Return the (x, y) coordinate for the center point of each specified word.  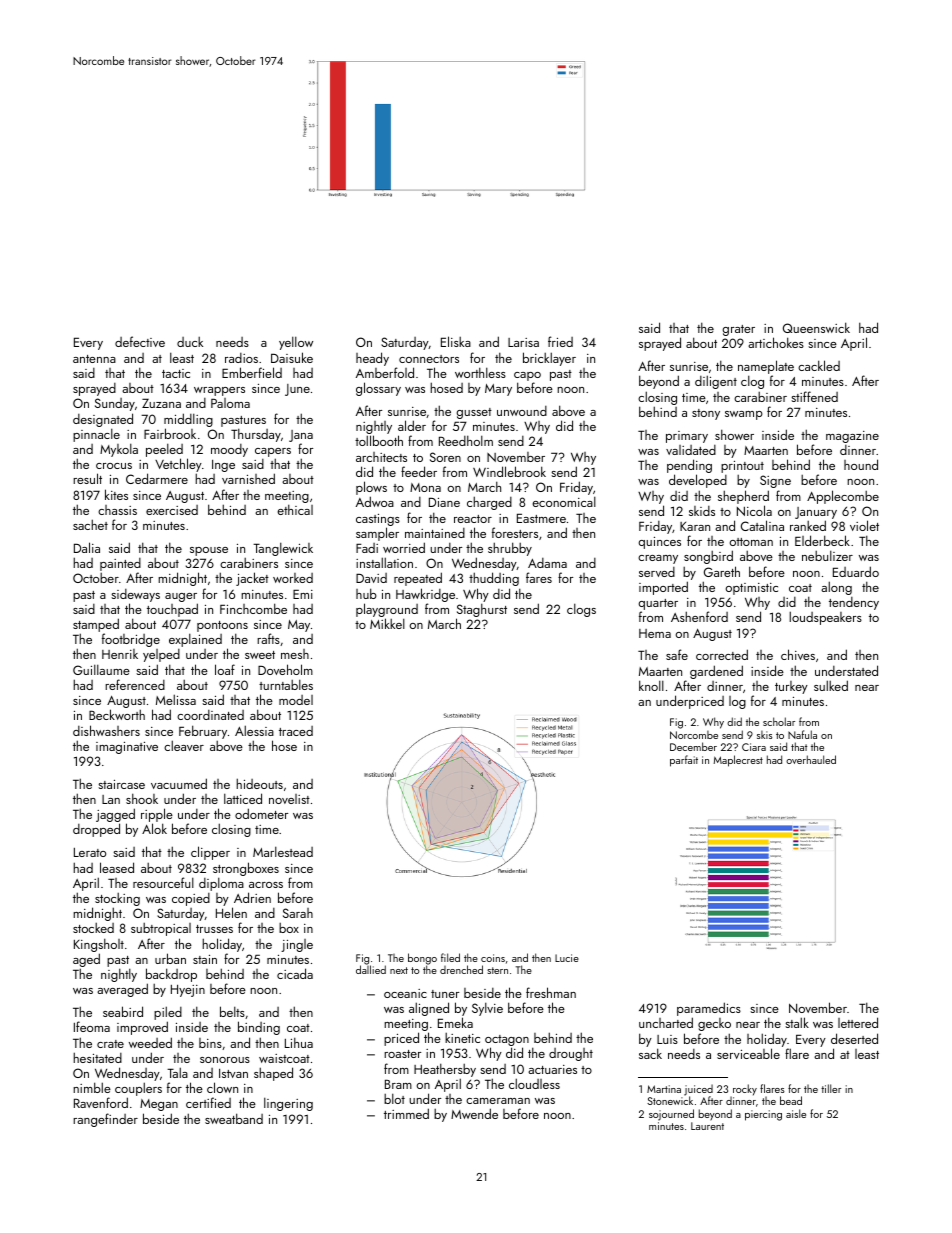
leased (117, 867)
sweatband (234, 1118)
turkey (791, 687)
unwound (522, 411)
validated (691, 450)
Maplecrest (738, 761)
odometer (261, 813)
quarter (658, 604)
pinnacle (96, 435)
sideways (135, 595)
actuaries (552, 1069)
